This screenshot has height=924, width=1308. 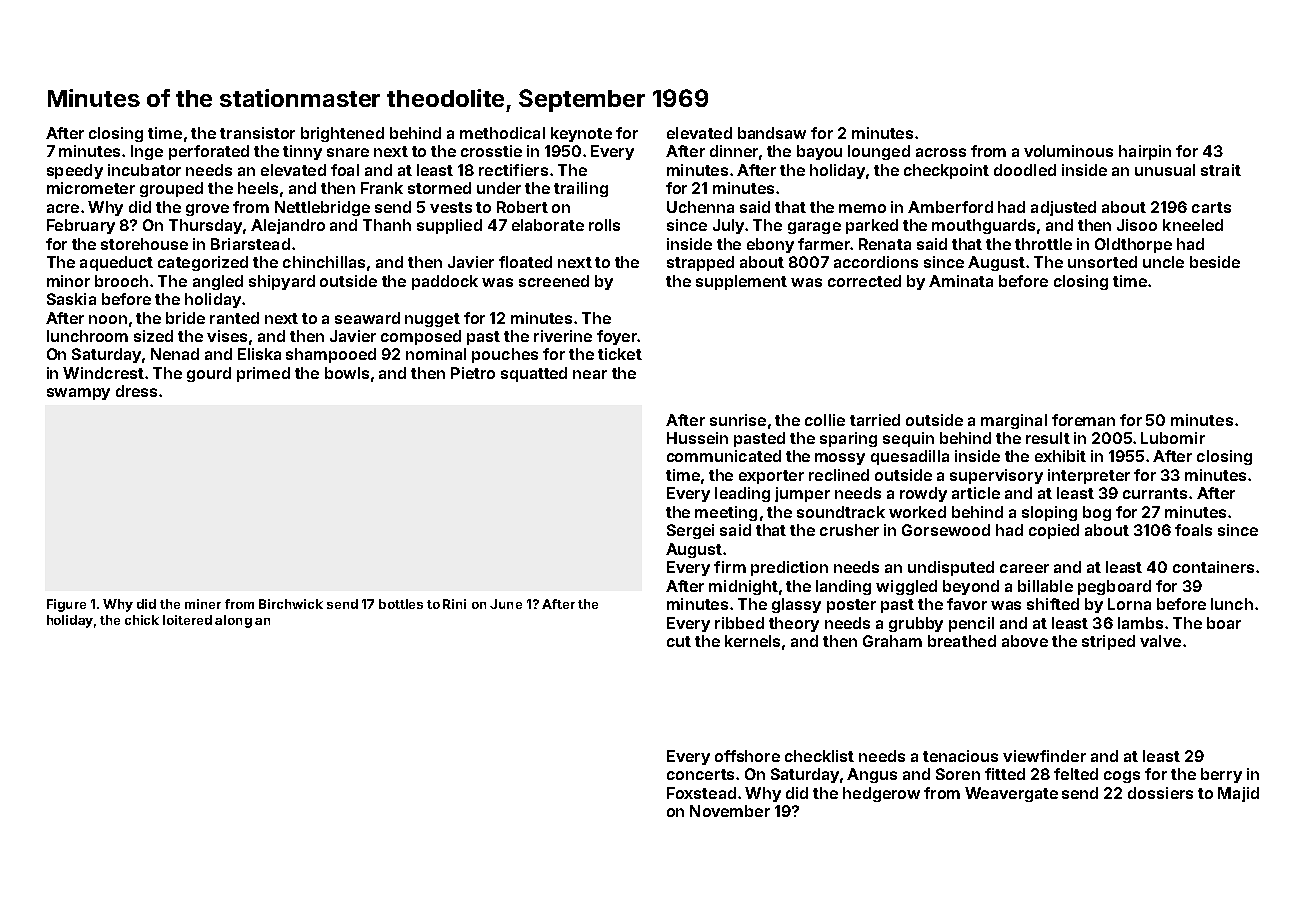 I want to click on bandsaw, so click(x=772, y=133).
